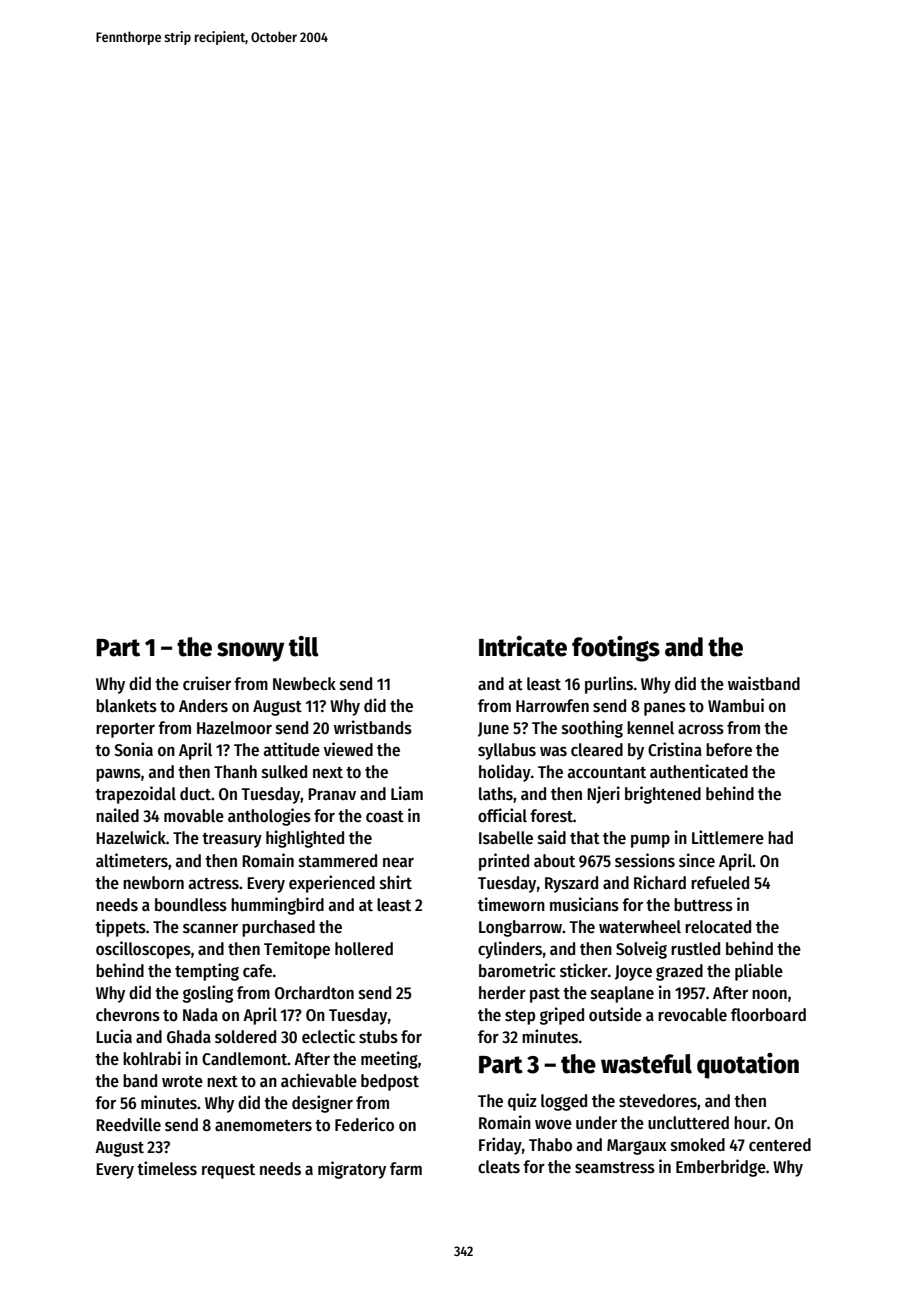  I want to click on quiz, so click(522, 1102).
